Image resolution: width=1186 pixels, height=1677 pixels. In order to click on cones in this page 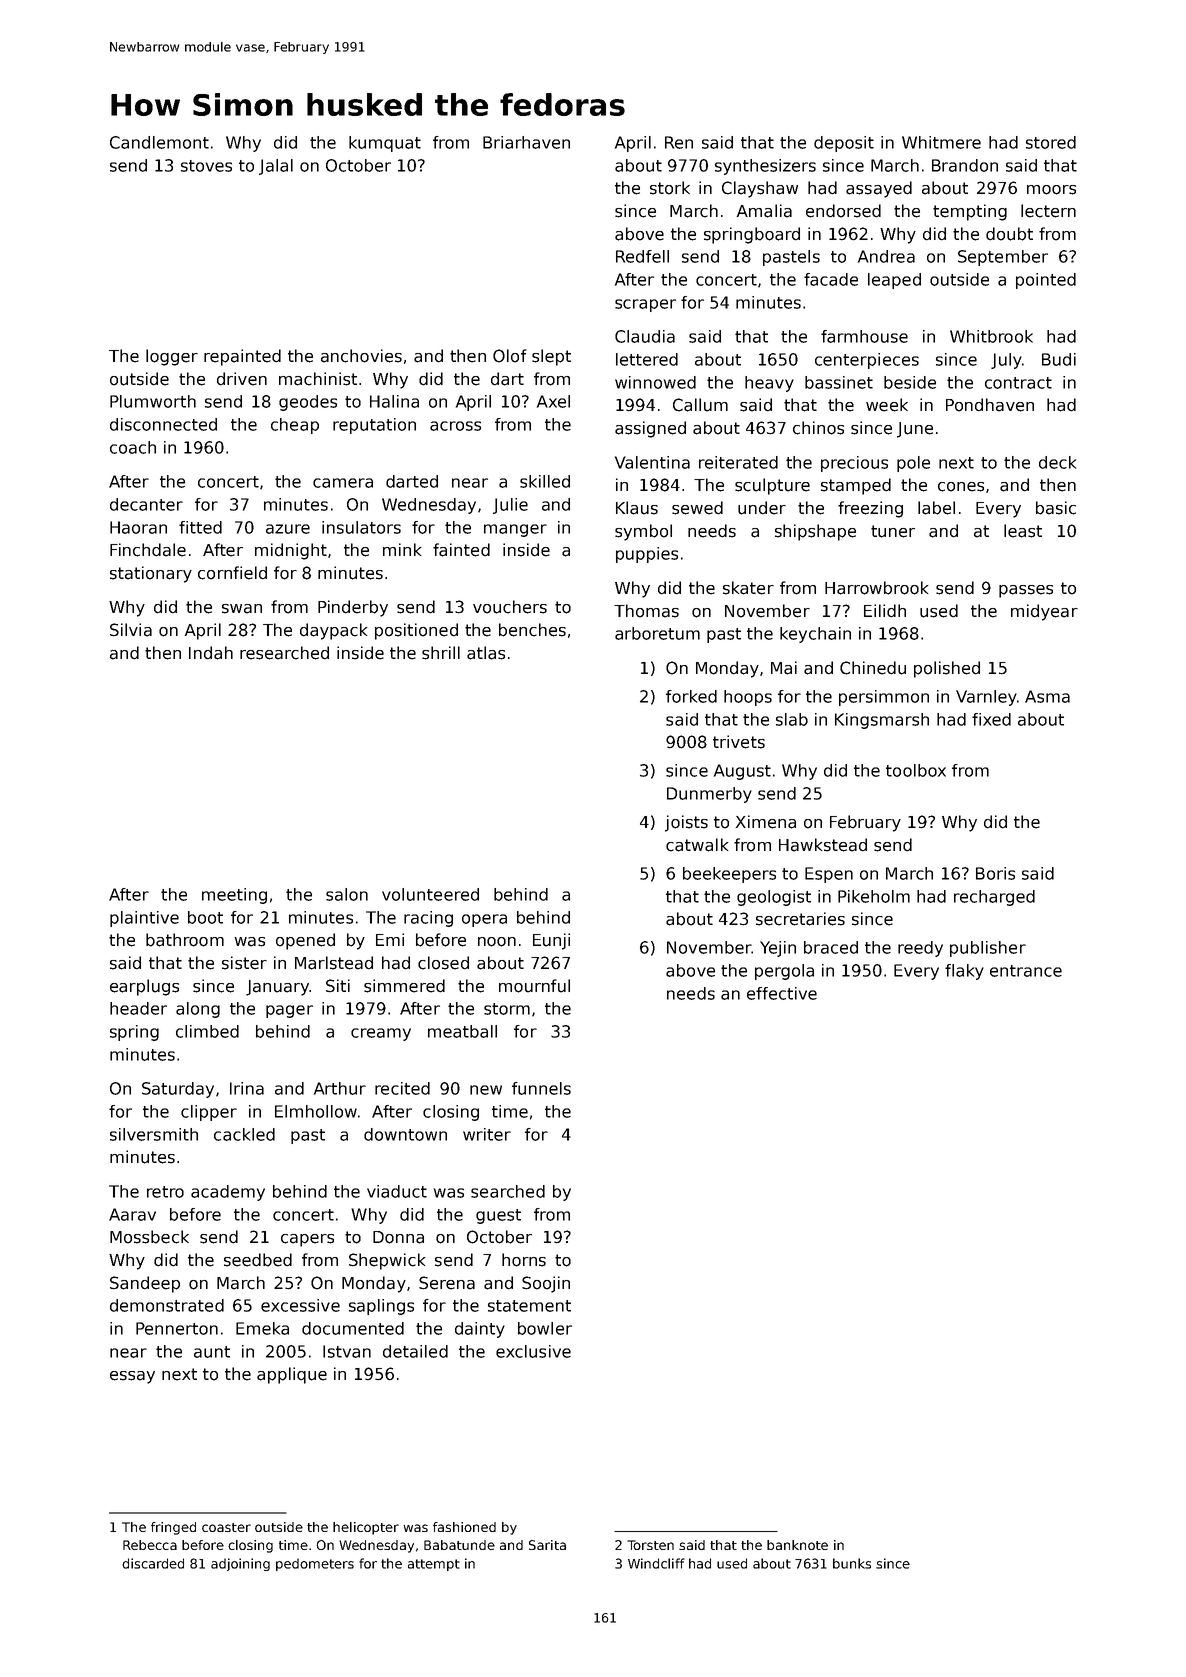, I will do `click(961, 487)`.
